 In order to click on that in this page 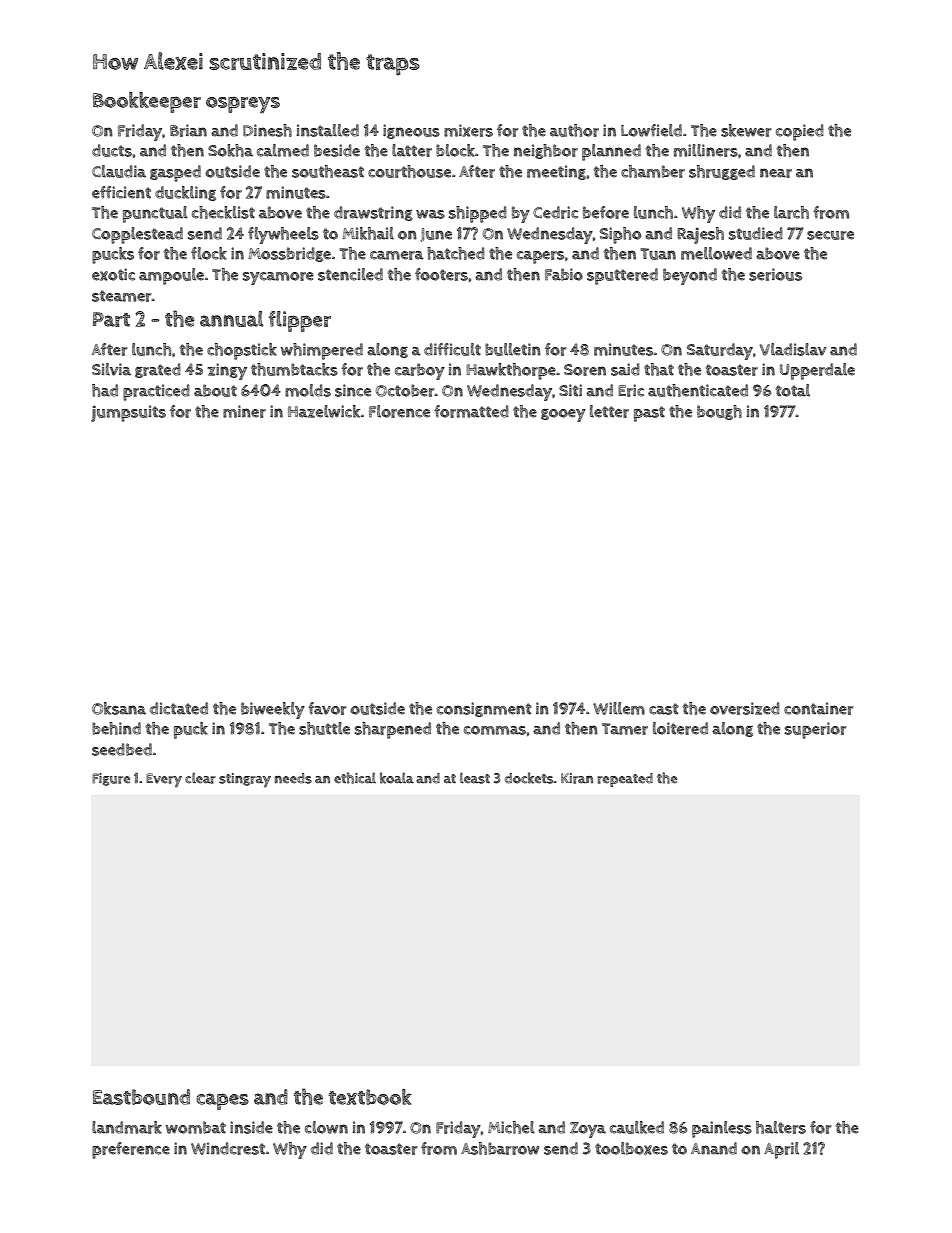, I will do `click(659, 369)`.
